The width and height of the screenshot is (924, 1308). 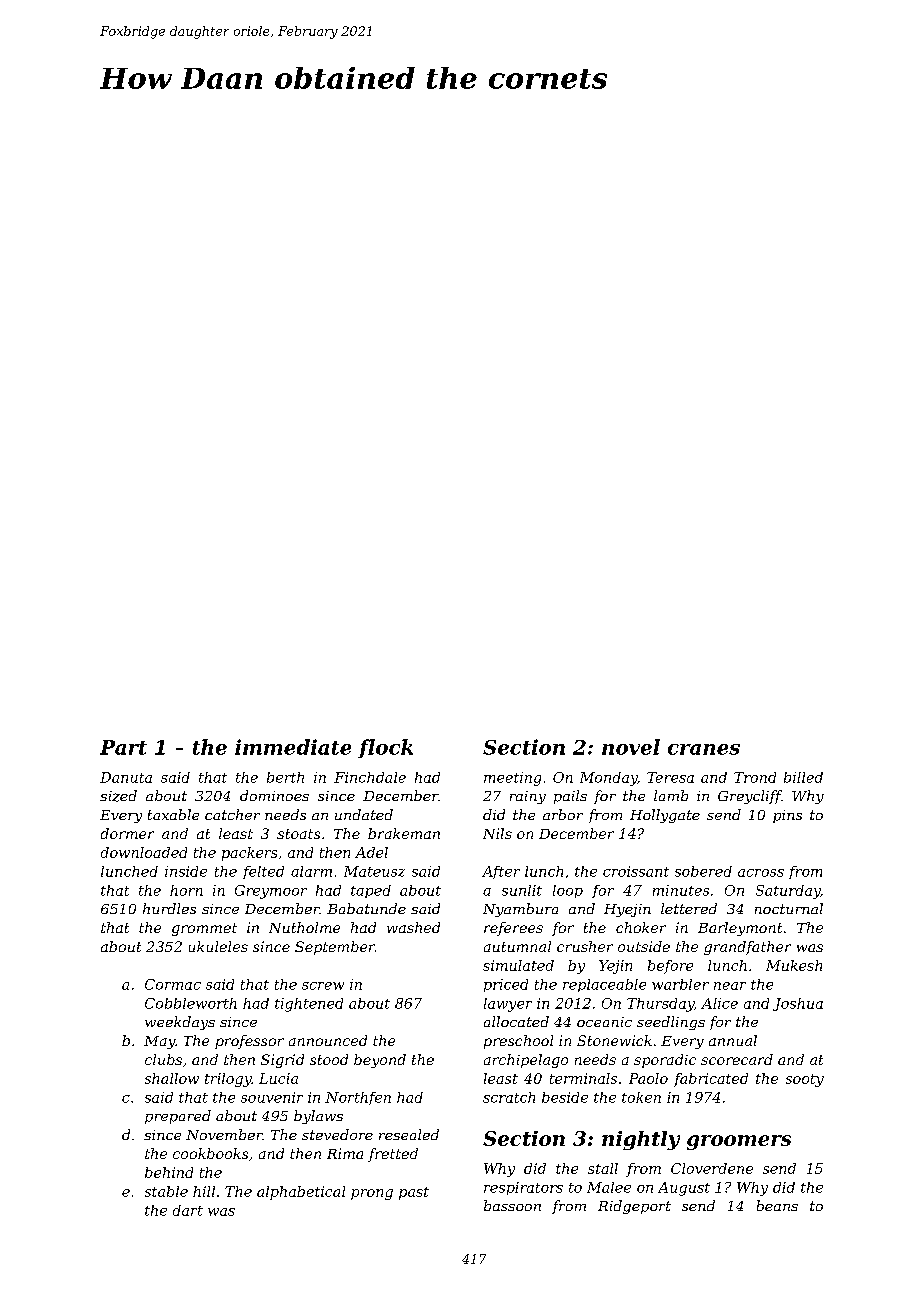 What do you see at coordinates (301, 1193) in the screenshot?
I see `alphabetical` at bounding box center [301, 1193].
